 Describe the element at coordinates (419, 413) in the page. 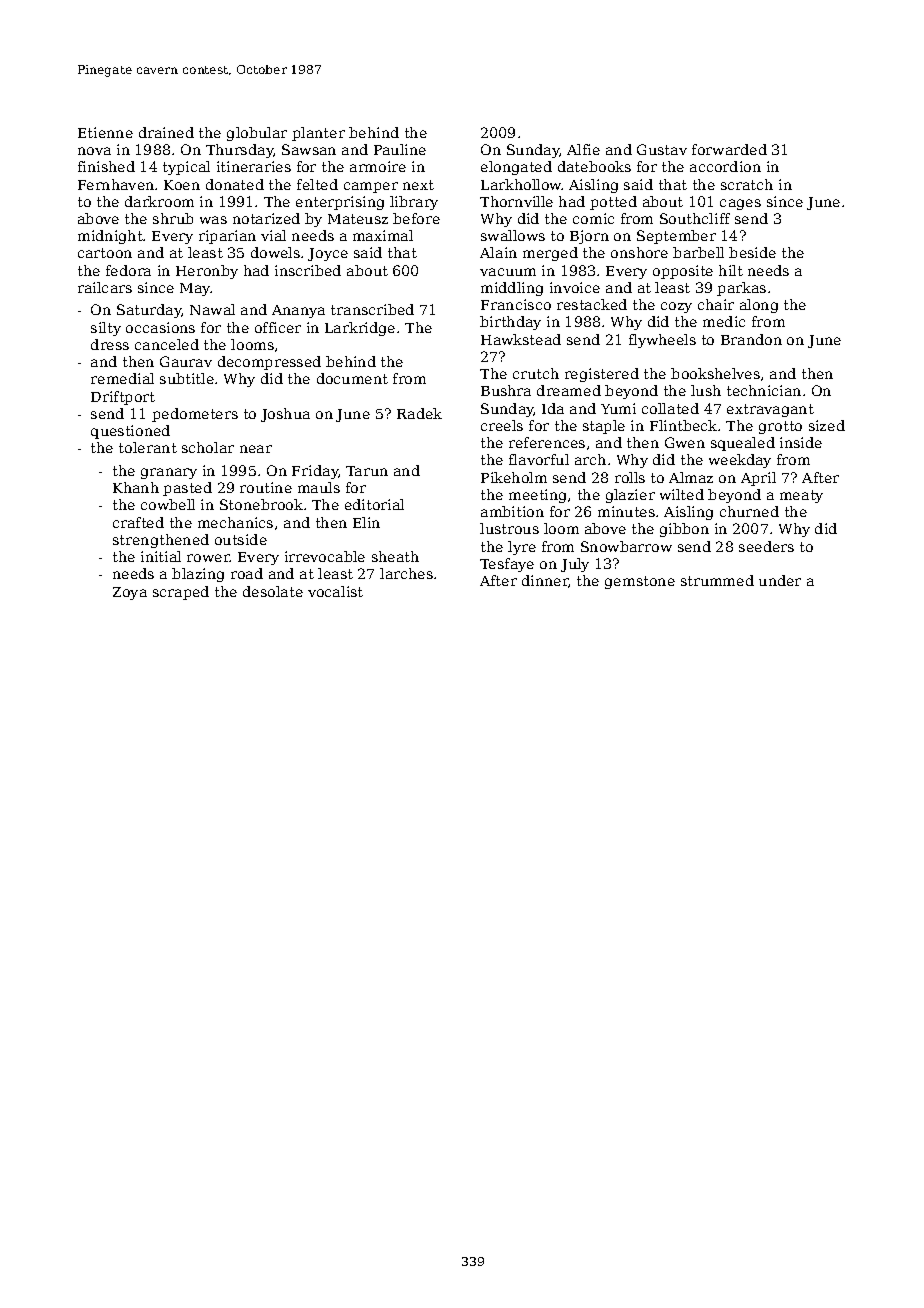

I see `Radek` at that location.
